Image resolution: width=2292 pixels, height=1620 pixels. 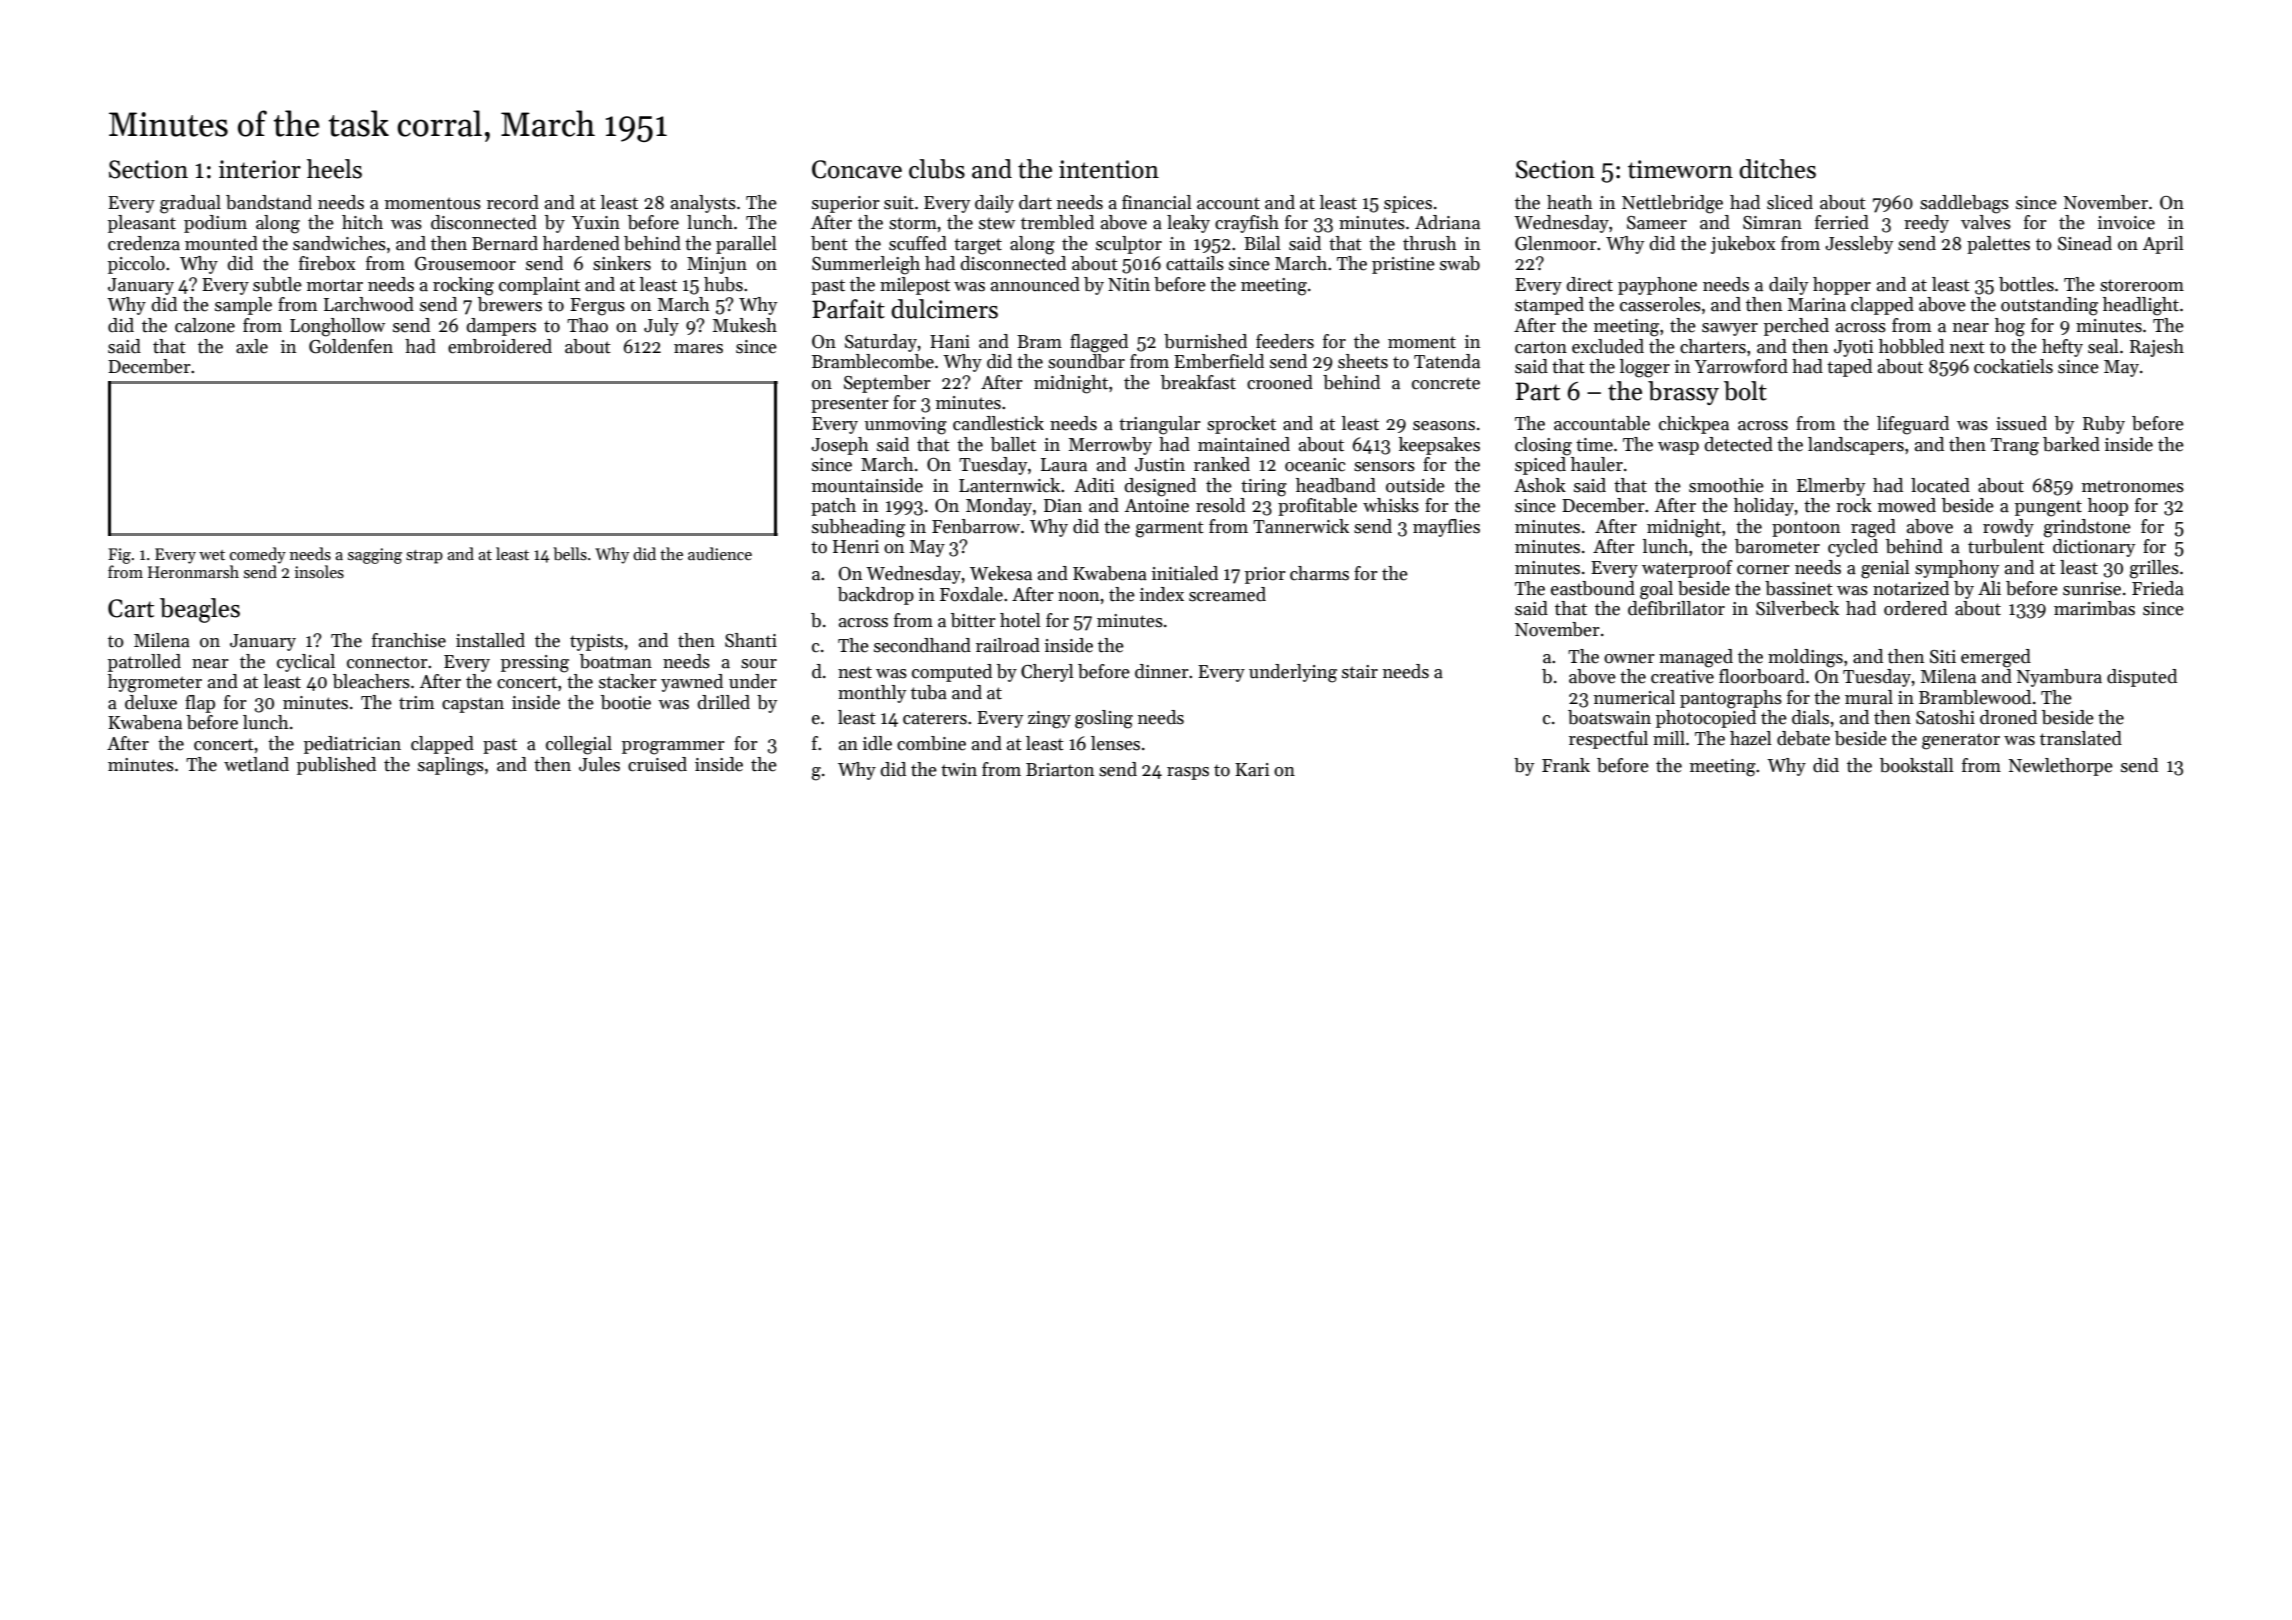 I want to click on Parfait, so click(x=848, y=309).
